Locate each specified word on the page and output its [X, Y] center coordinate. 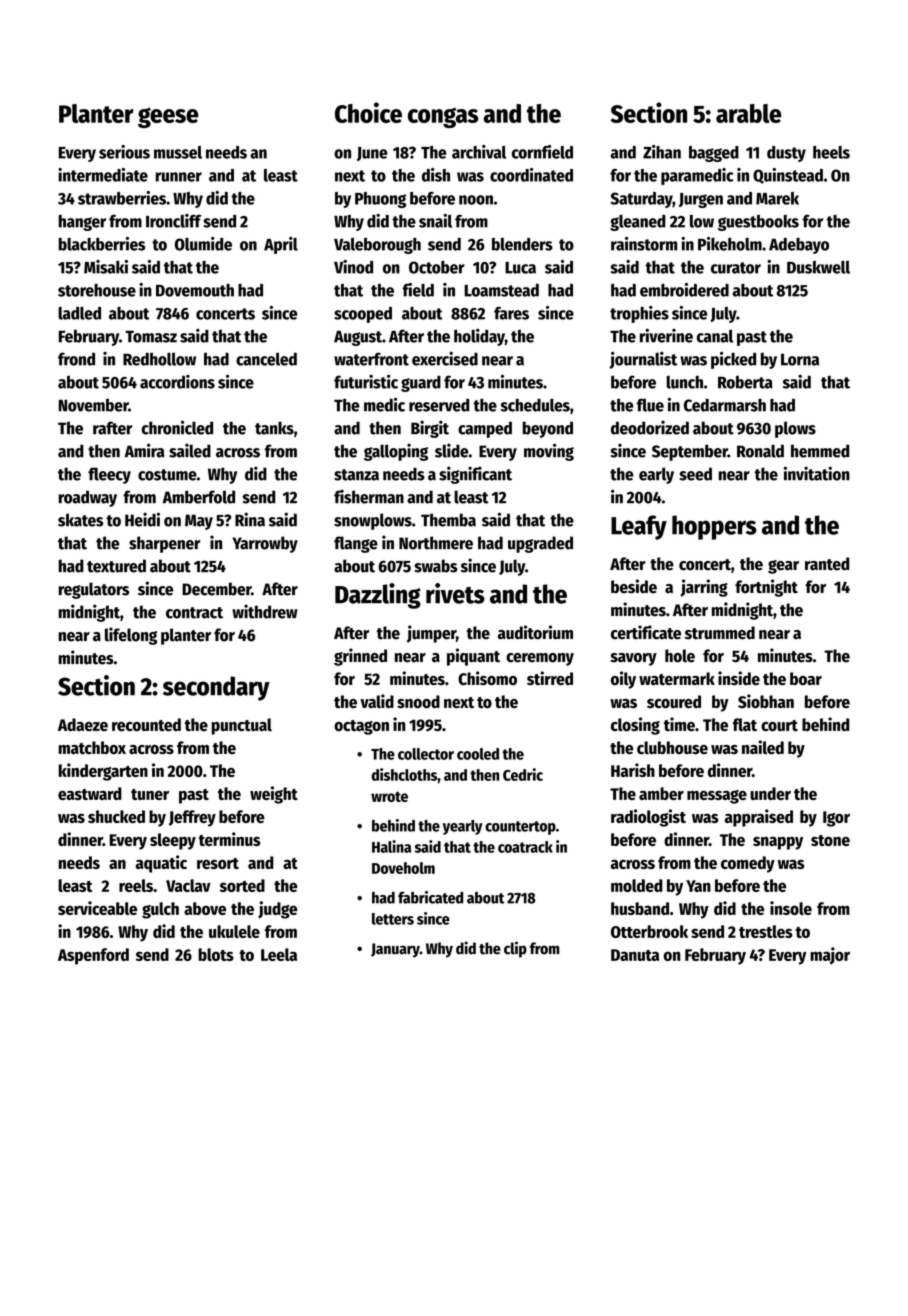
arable [748, 113]
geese [168, 117]
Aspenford [93, 956]
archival [479, 152]
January [395, 950]
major [830, 955]
